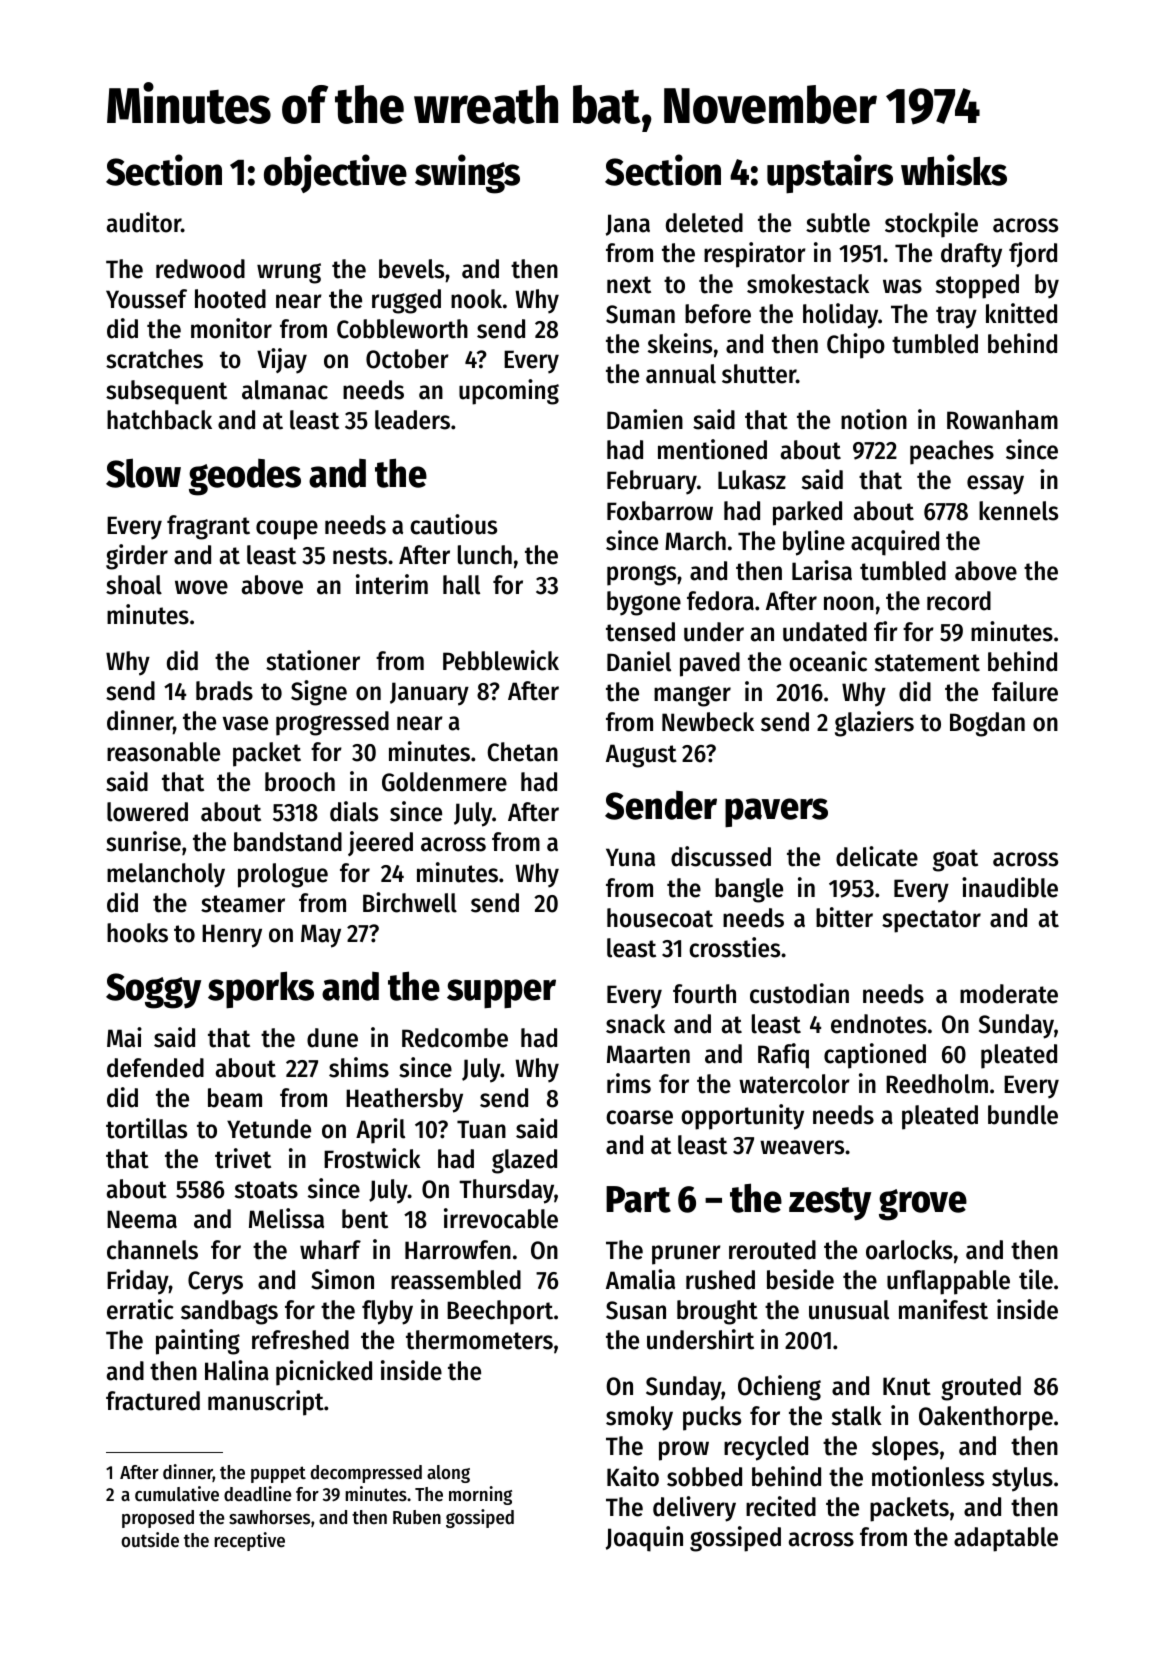  I want to click on Yetunde, so click(269, 1129).
